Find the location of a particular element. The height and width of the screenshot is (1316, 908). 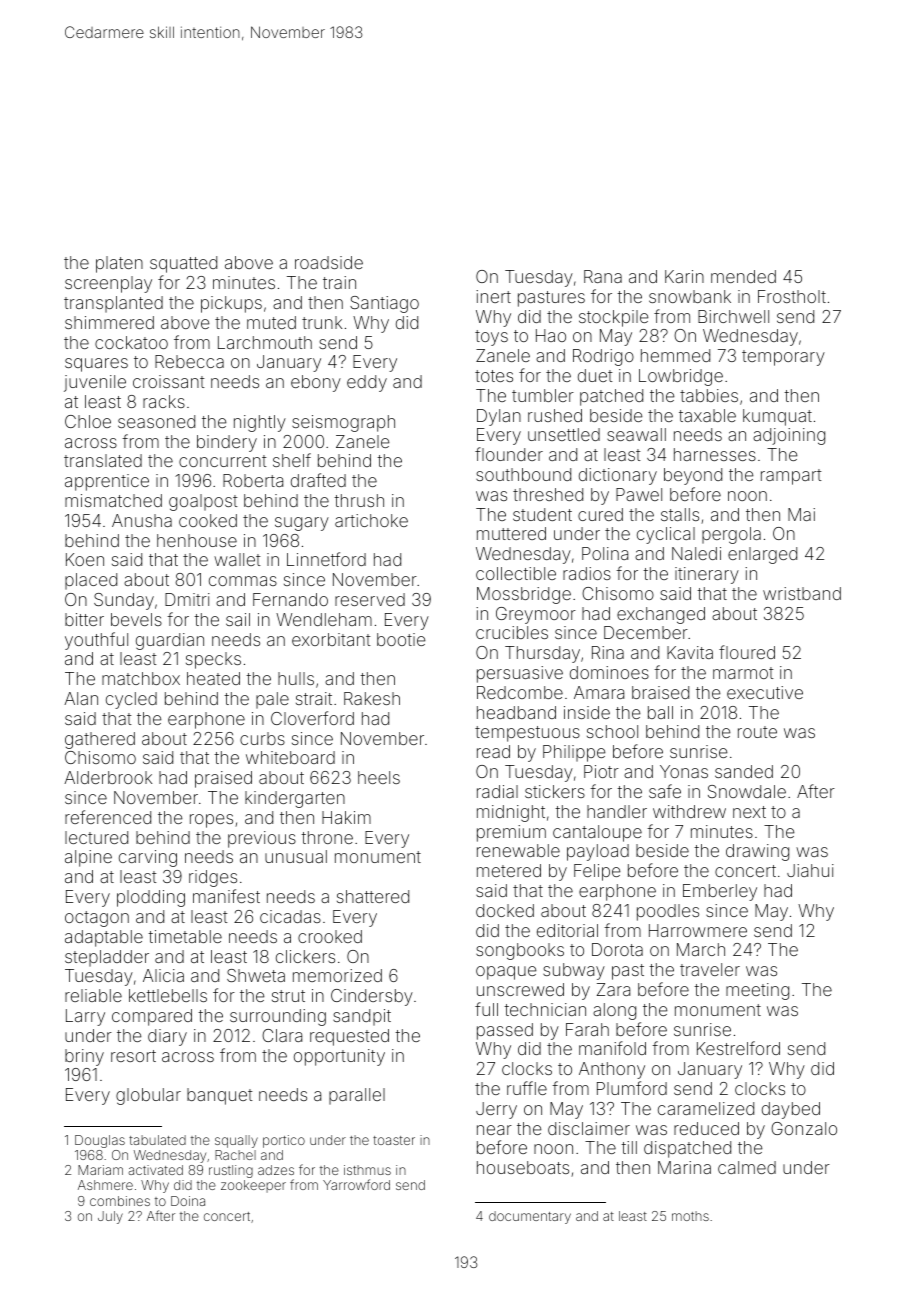

referenced is located at coordinates (108, 817).
